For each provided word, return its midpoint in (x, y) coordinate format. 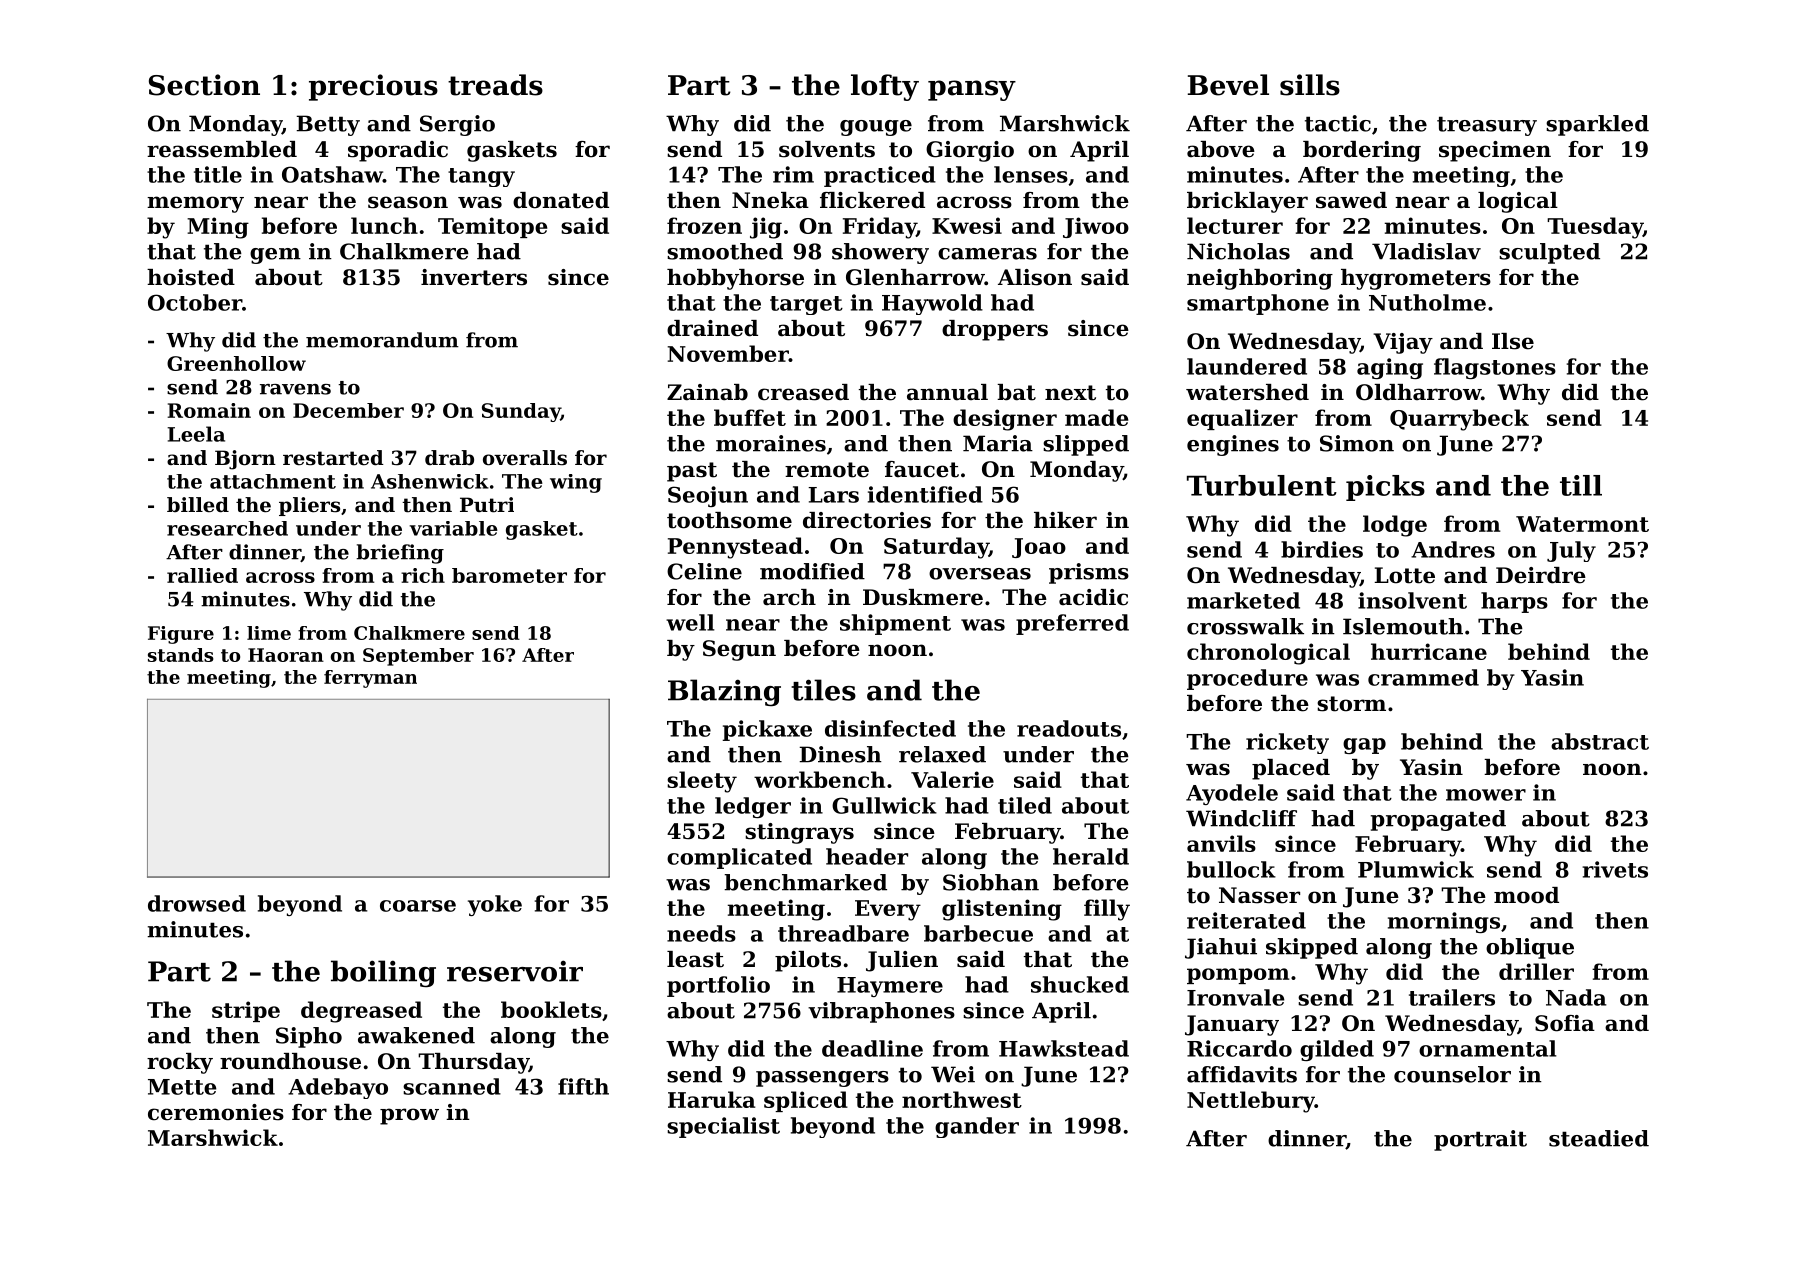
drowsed (197, 903)
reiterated (1246, 920)
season (408, 202)
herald (1091, 856)
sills (1310, 85)
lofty (885, 87)
